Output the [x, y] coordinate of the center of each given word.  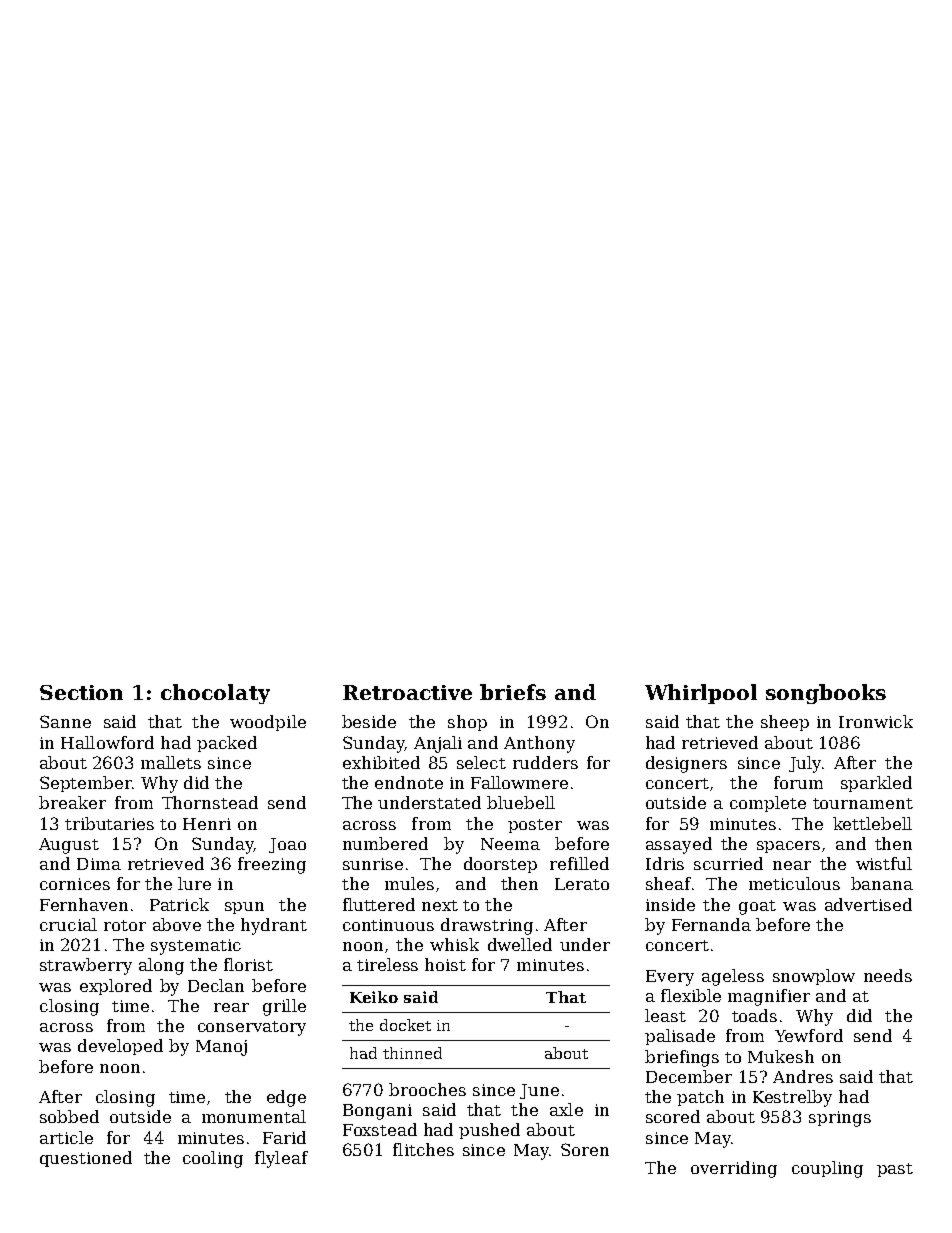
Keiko [374, 997]
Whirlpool [701, 694]
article [66, 1137]
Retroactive [407, 692]
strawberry [86, 966]
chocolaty [215, 694]
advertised [868, 904]
